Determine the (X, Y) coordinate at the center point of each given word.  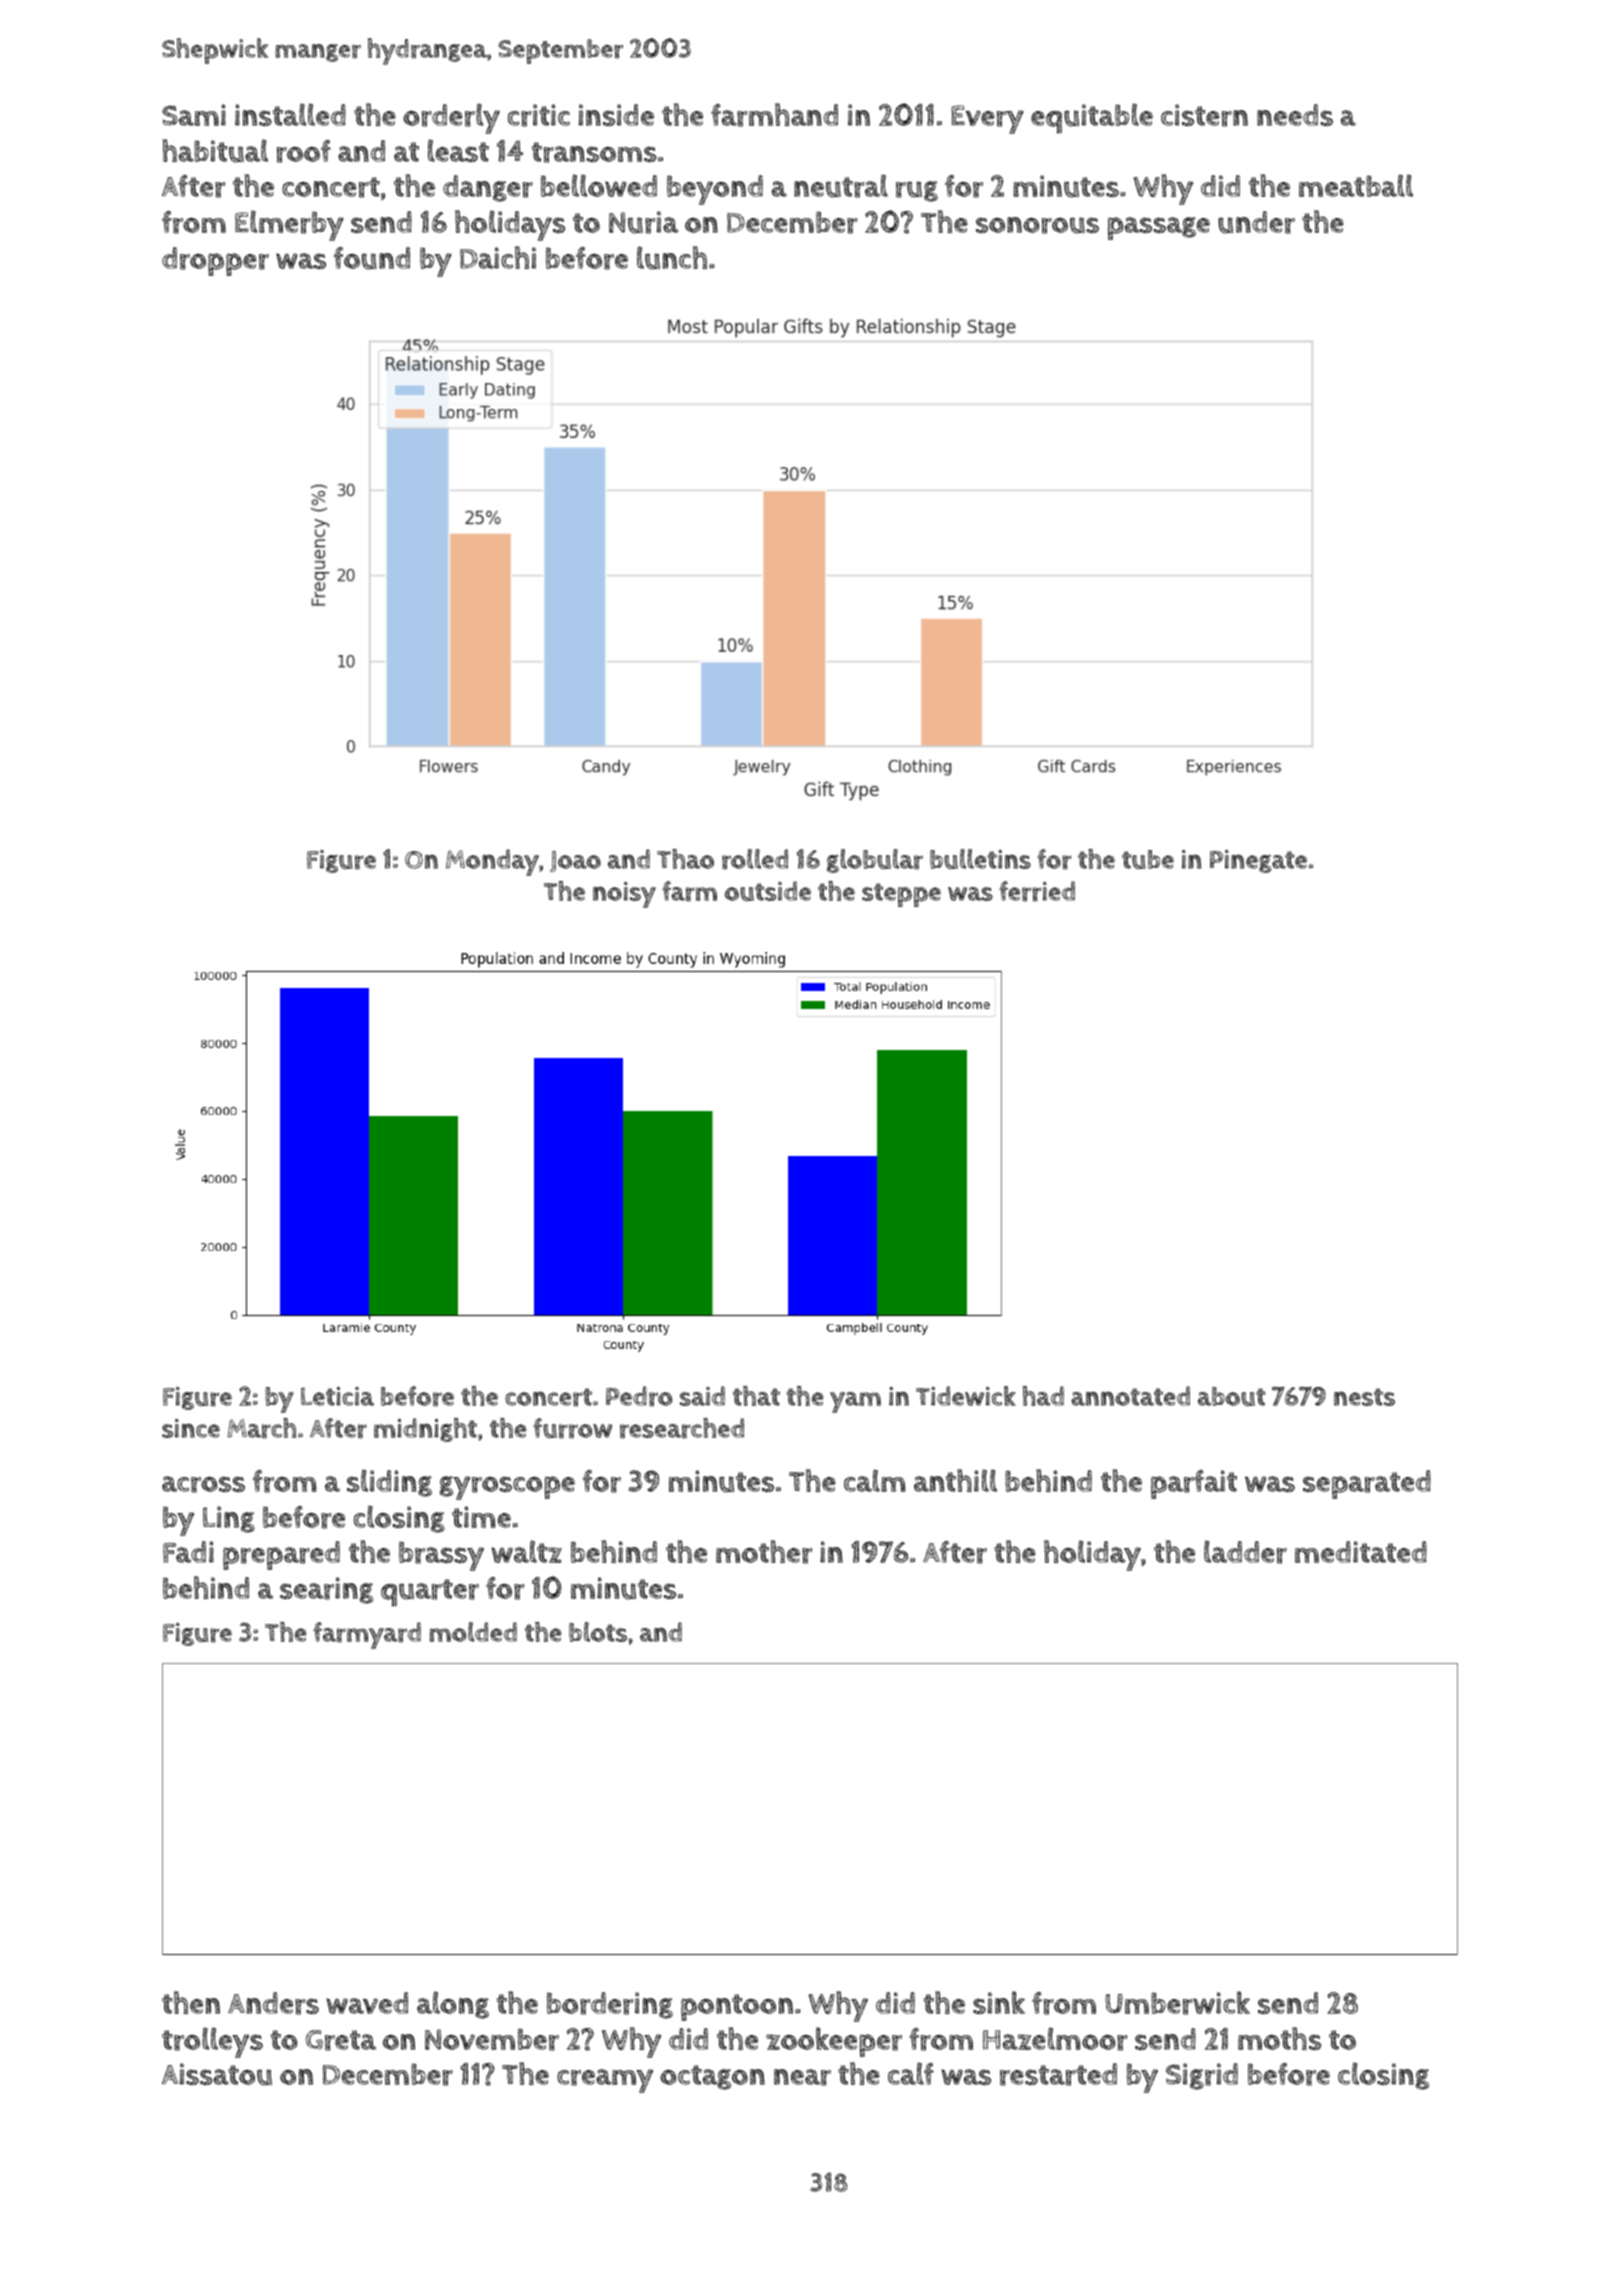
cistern (1204, 115)
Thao (685, 859)
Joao (575, 861)
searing (326, 1590)
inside (616, 115)
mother (764, 1552)
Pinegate (1258, 861)
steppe (901, 895)
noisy (624, 895)
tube (1148, 859)
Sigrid (1202, 2076)
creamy (605, 2081)
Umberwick (1177, 2003)
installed (290, 114)
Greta (340, 2040)
